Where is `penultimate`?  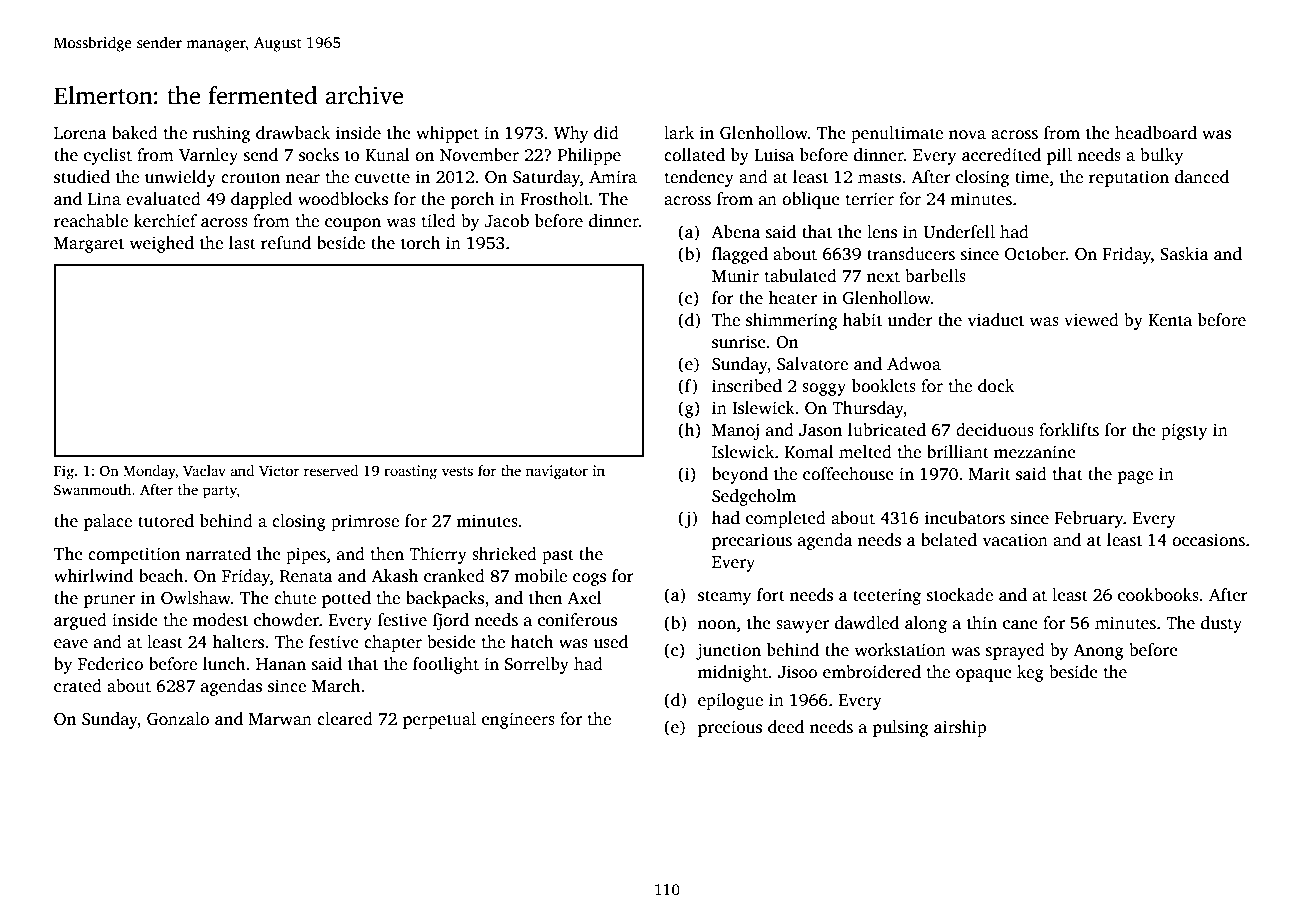 penultimate is located at coordinates (897, 134).
